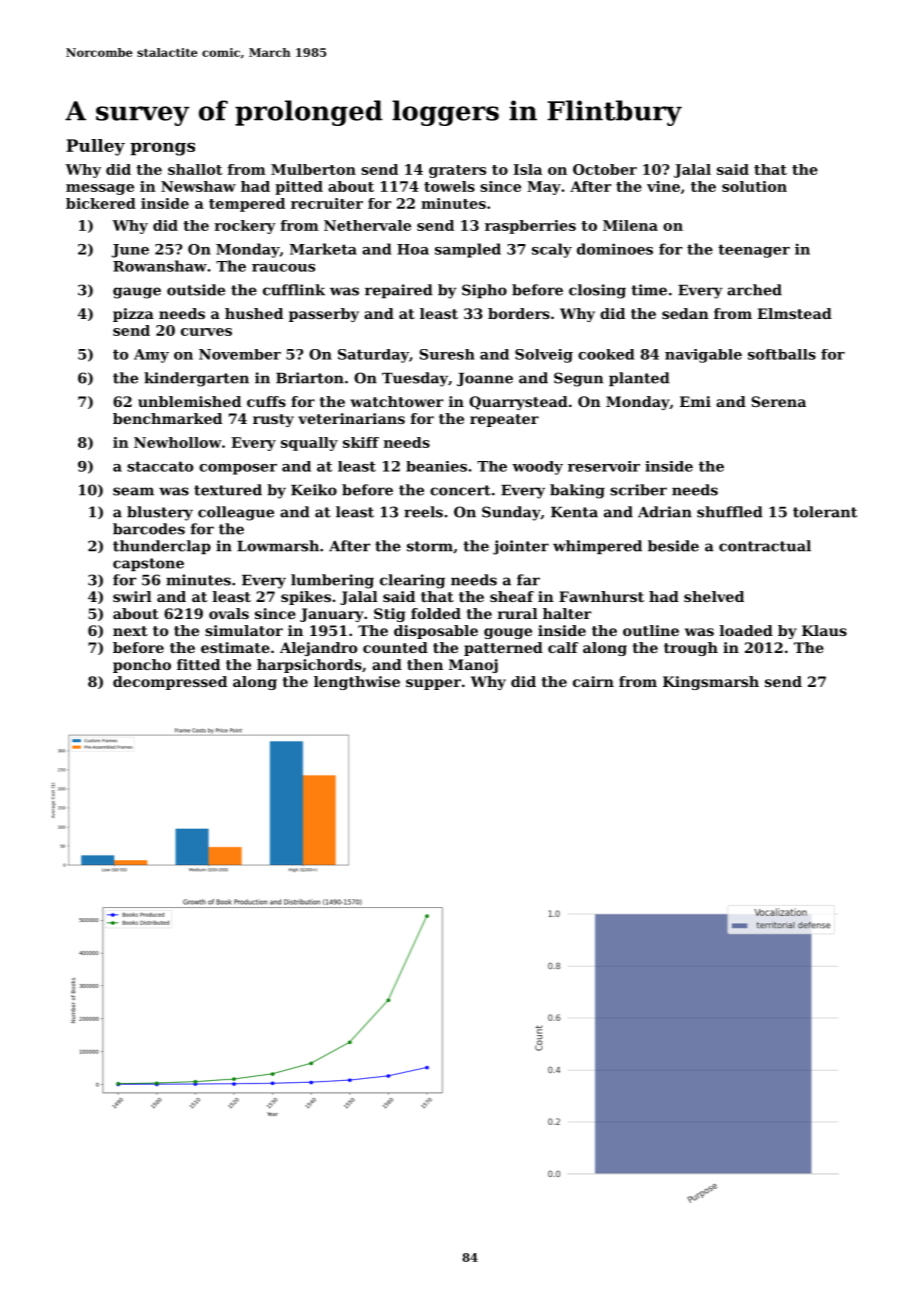  Describe the element at coordinates (413, 249) in the screenshot. I see `Hoa` at that location.
